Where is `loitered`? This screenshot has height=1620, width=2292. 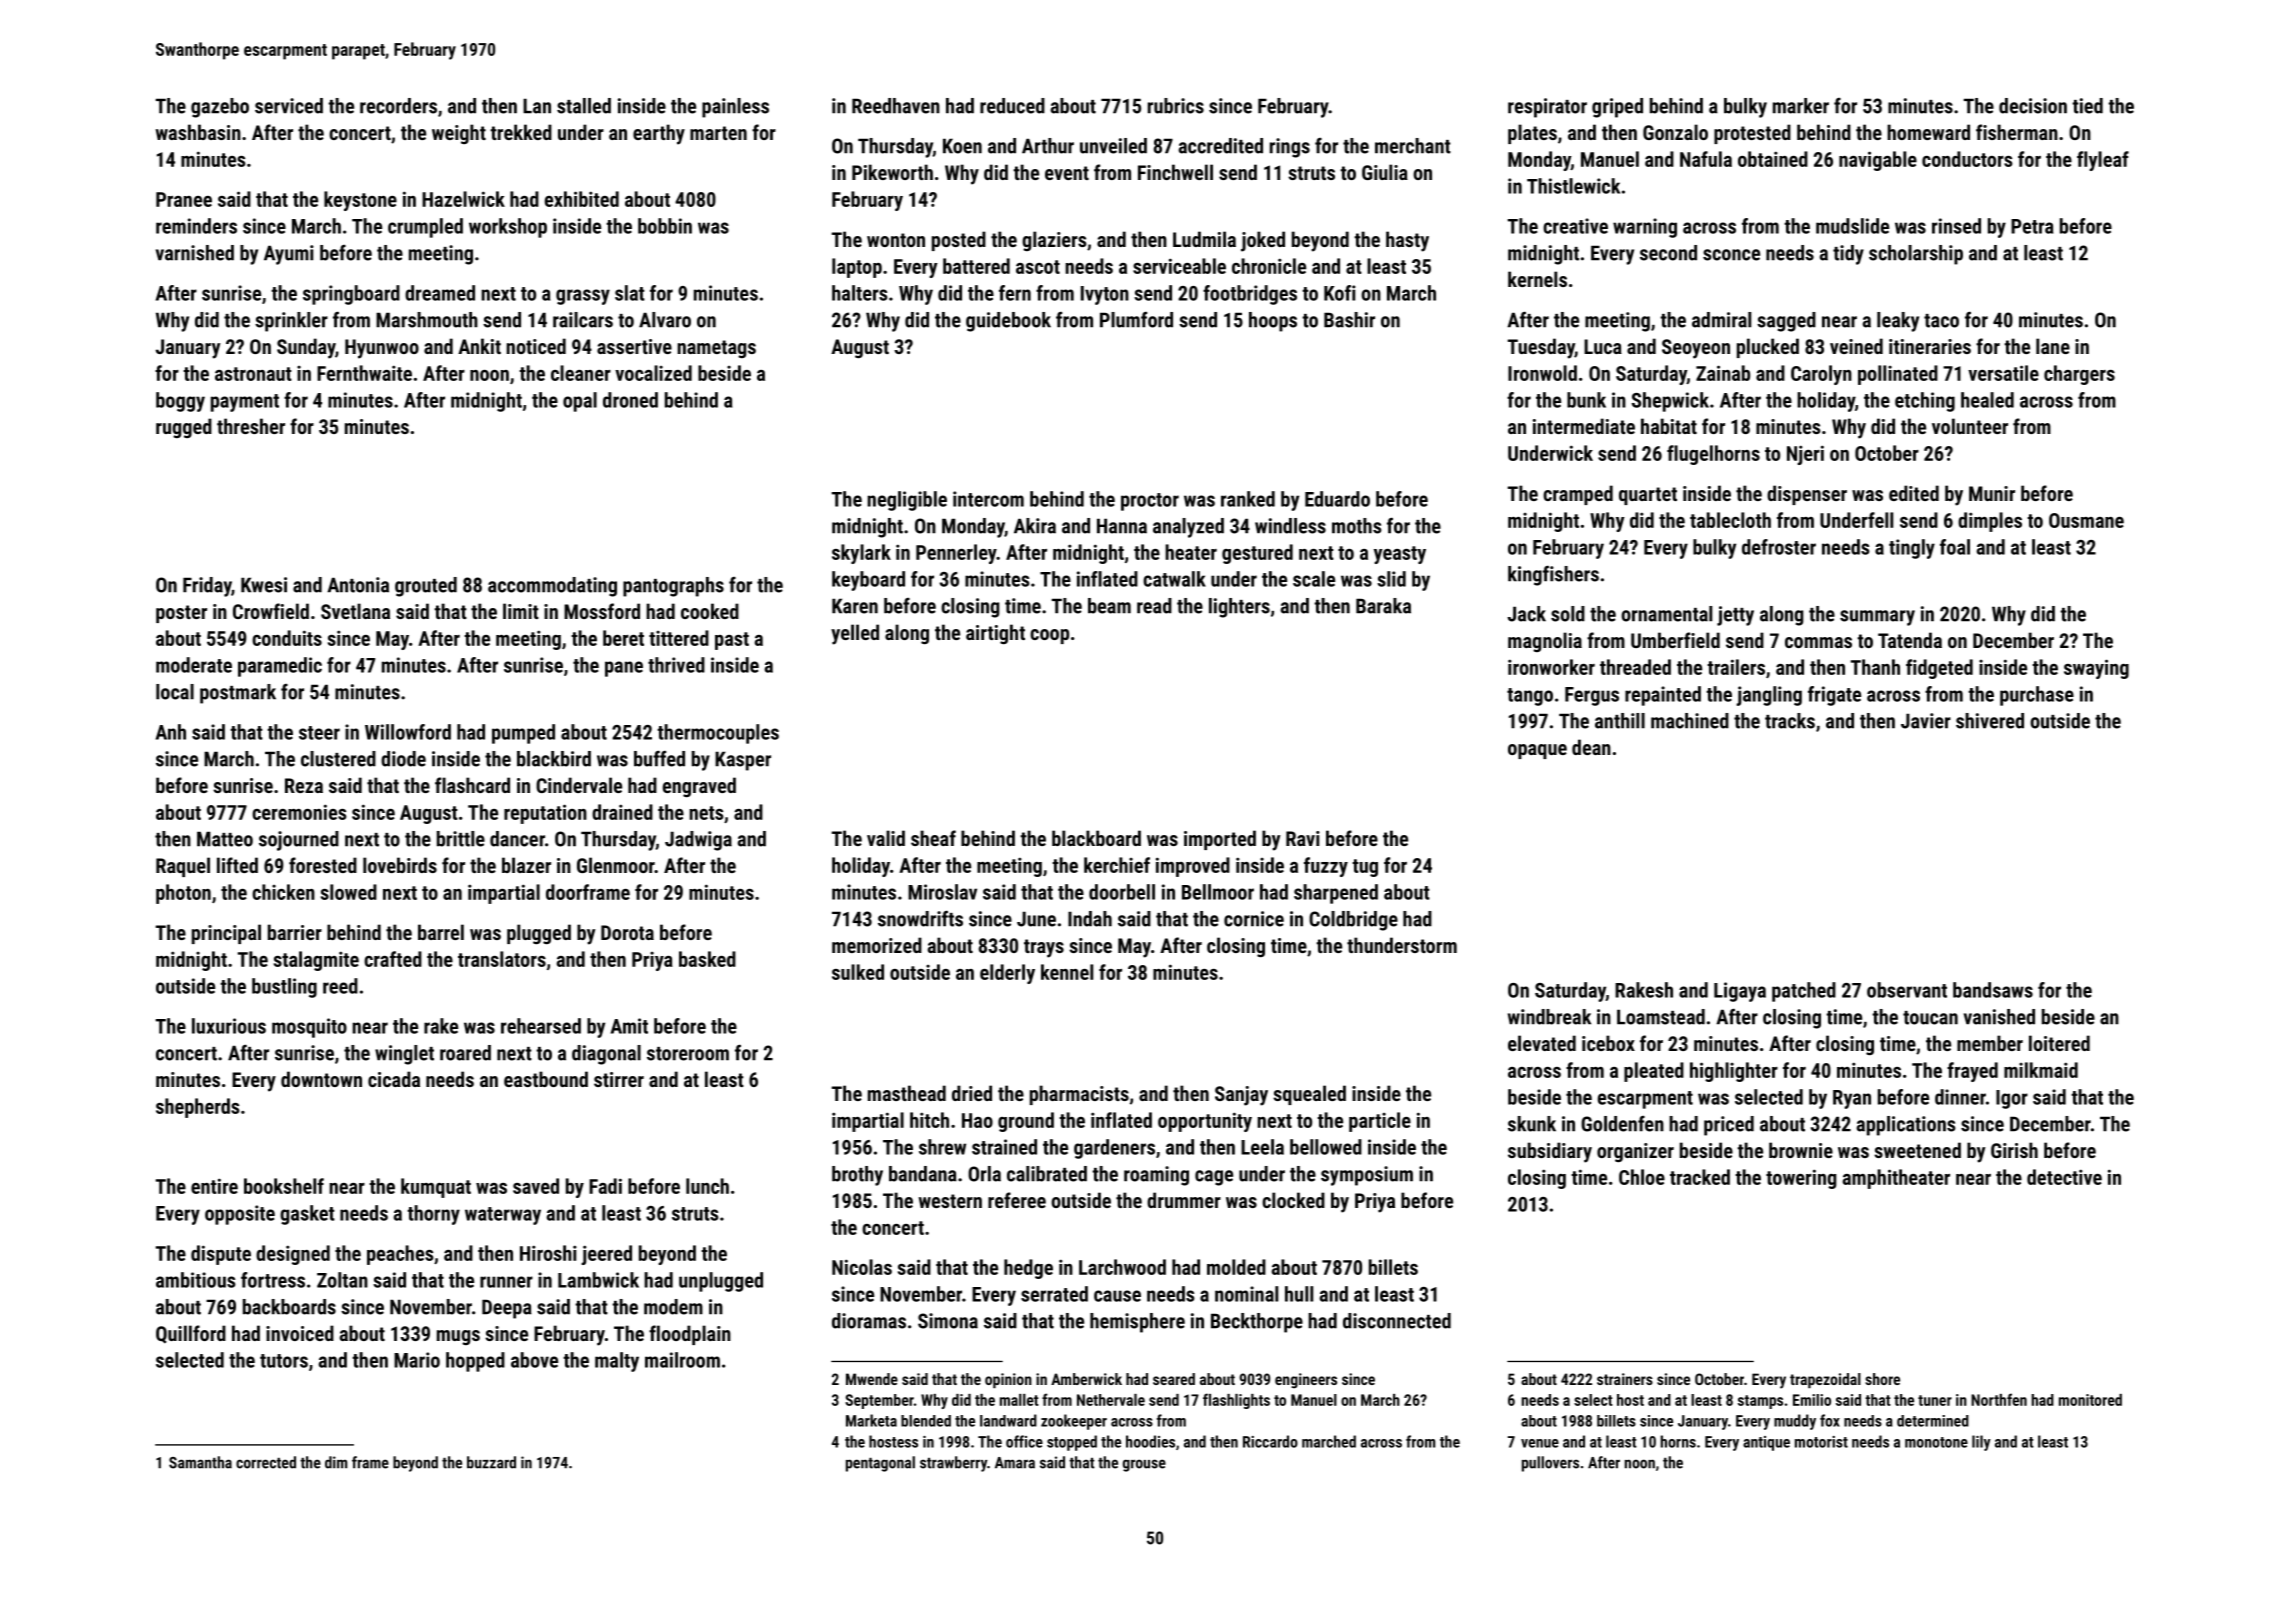
loitered is located at coordinates (2059, 1043).
